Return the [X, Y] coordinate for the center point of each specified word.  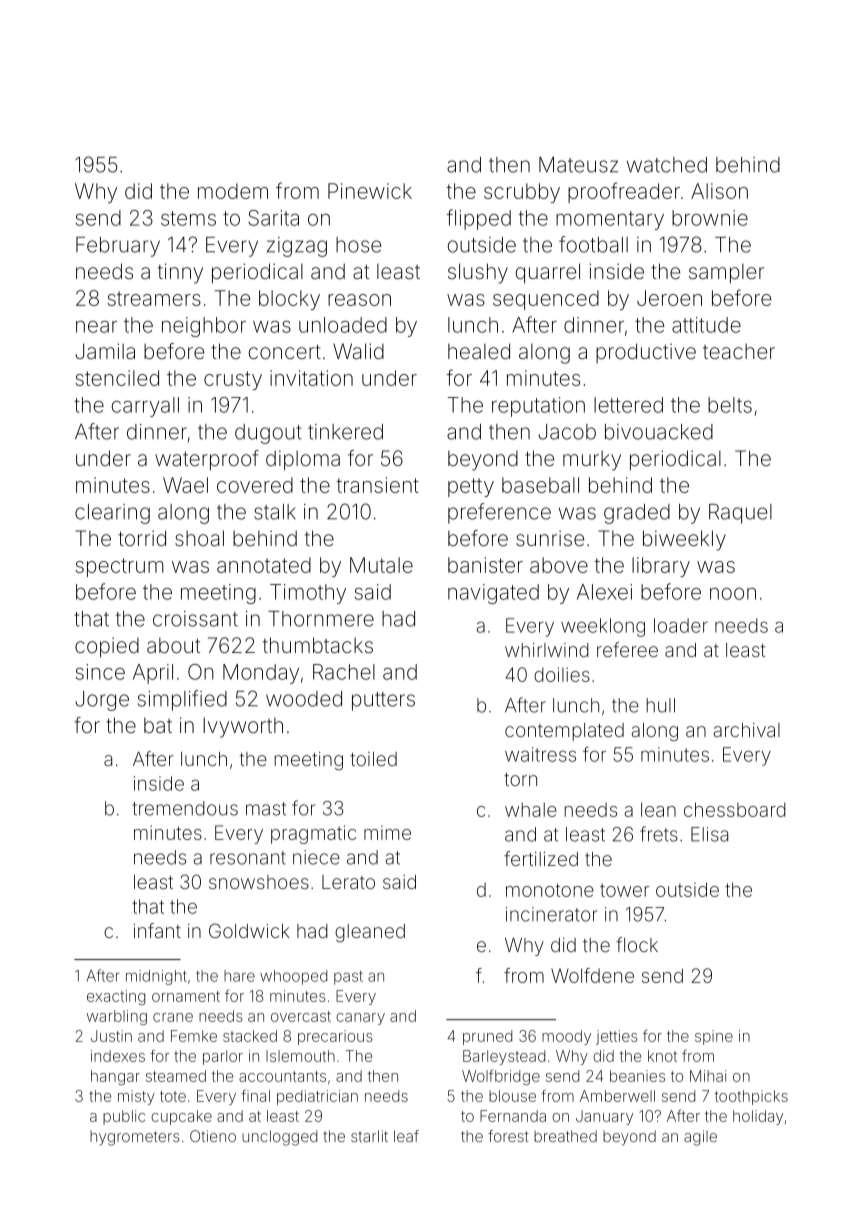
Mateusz [578, 165]
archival [747, 730]
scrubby [522, 193]
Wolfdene [592, 975]
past [348, 978]
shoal [199, 538]
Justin [111, 1036]
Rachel [344, 672]
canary [360, 1019]
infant [157, 930]
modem [233, 191]
